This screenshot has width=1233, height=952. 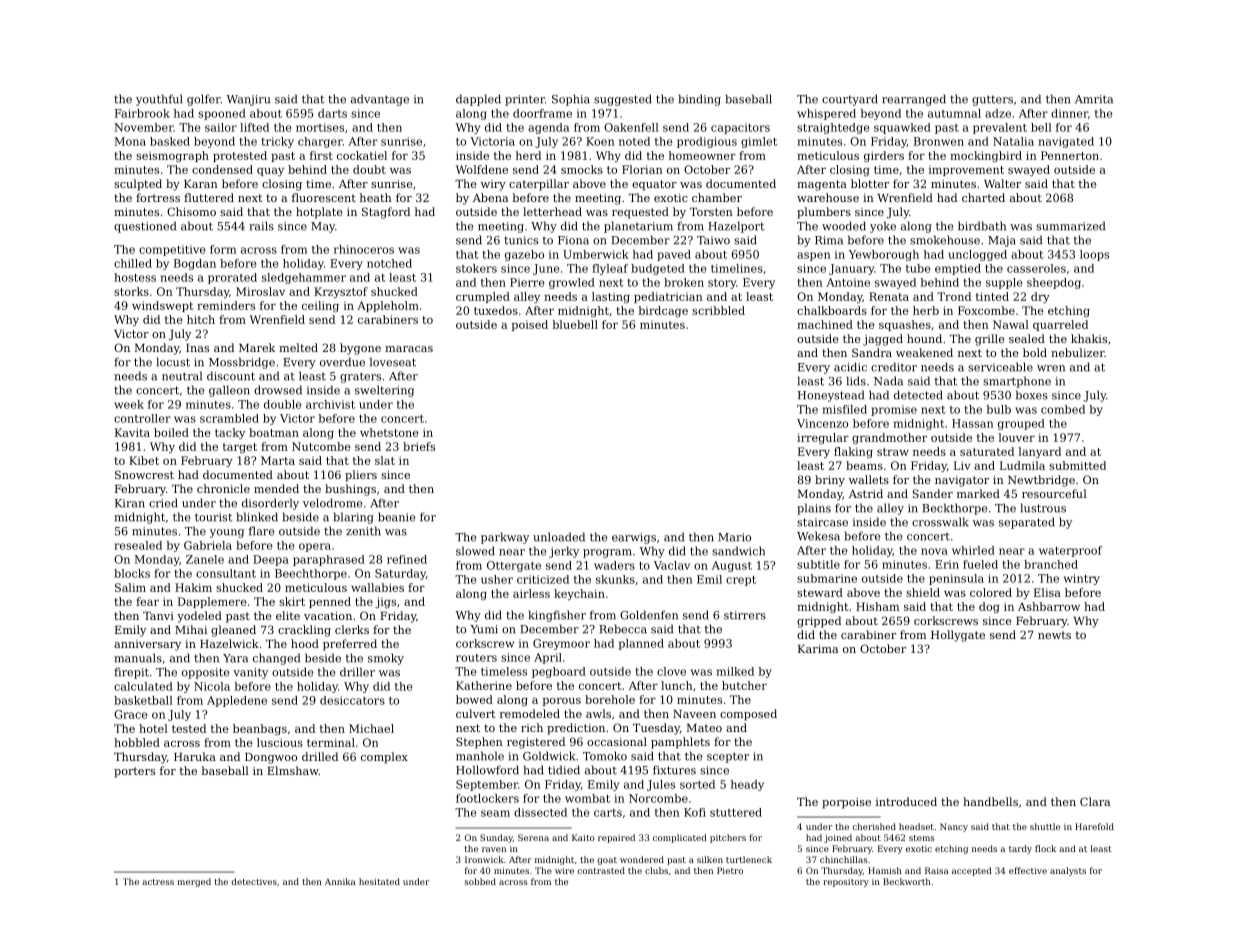 What do you see at coordinates (958, 636) in the screenshot?
I see `Hollygate` at bounding box center [958, 636].
